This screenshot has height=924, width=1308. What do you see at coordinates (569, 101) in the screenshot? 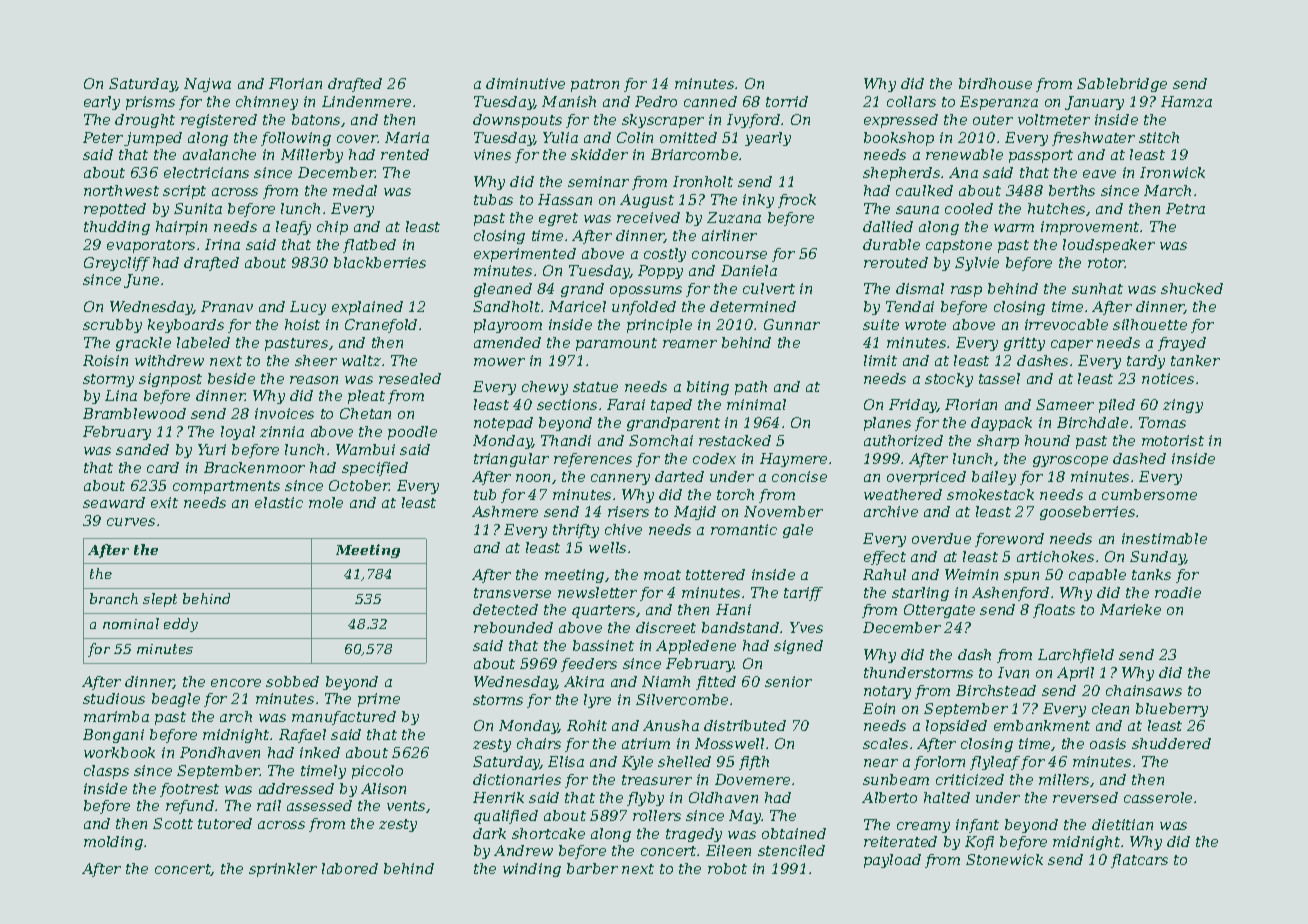
I see `Manish` at bounding box center [569, 101].
